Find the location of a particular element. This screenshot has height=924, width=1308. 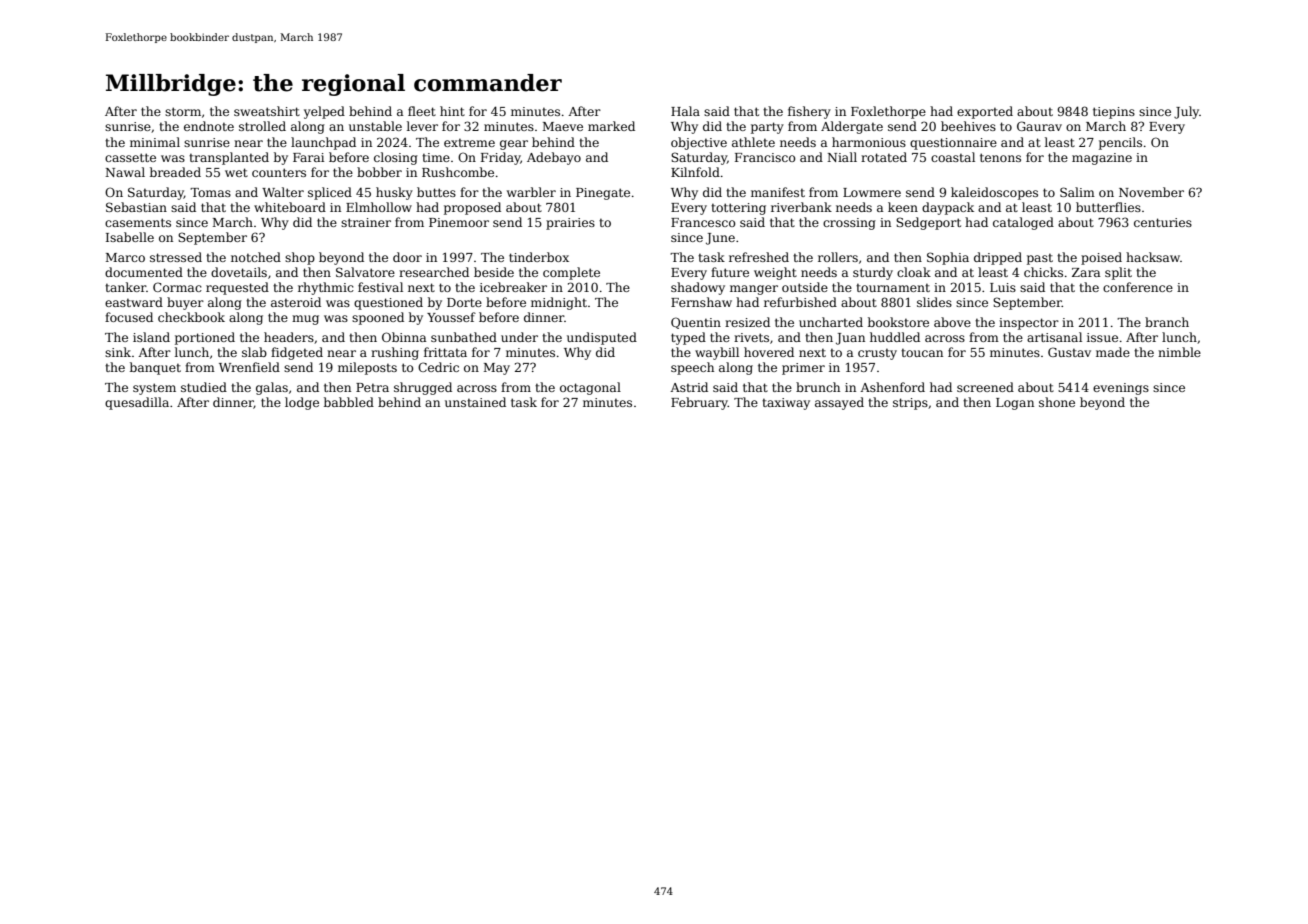

unstained is located at coordinates (475, 402).
